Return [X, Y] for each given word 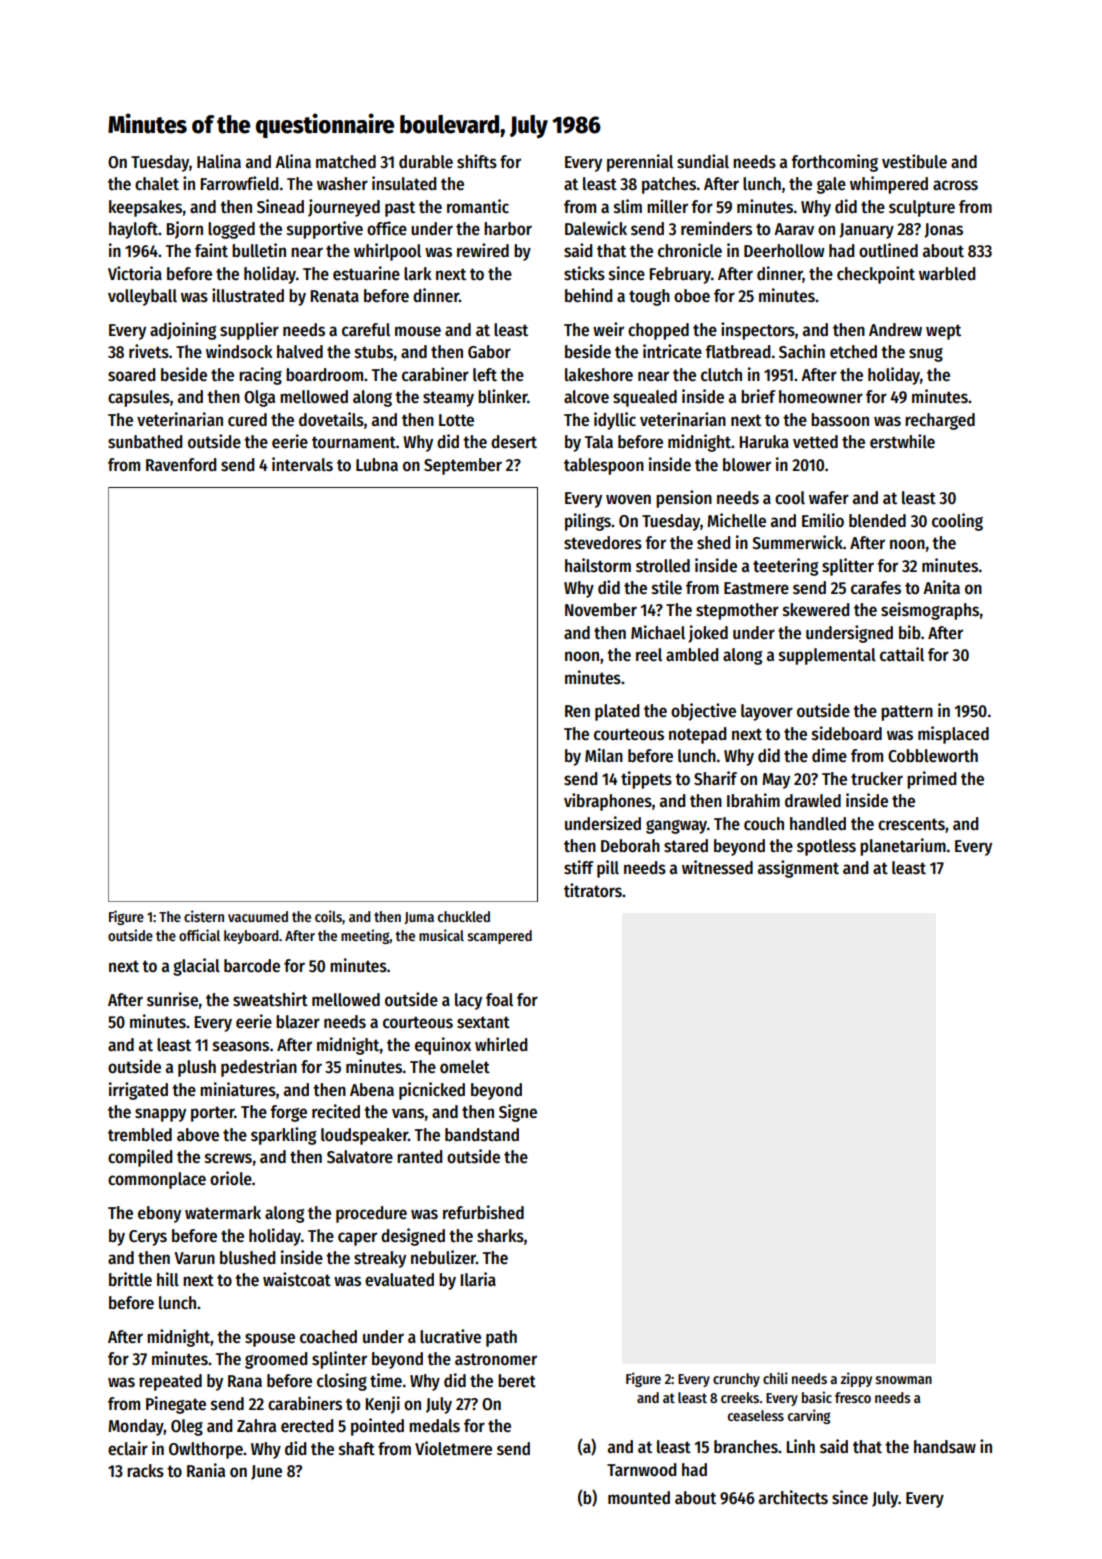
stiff [578, 867]
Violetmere [453, 1448]
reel [649, 655]
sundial [703, 161]
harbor [508, 229]
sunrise [172, 999]
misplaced [953, 735]
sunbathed [145, 442]
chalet [157, 184]
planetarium [903, 847]
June [266, 1472]
